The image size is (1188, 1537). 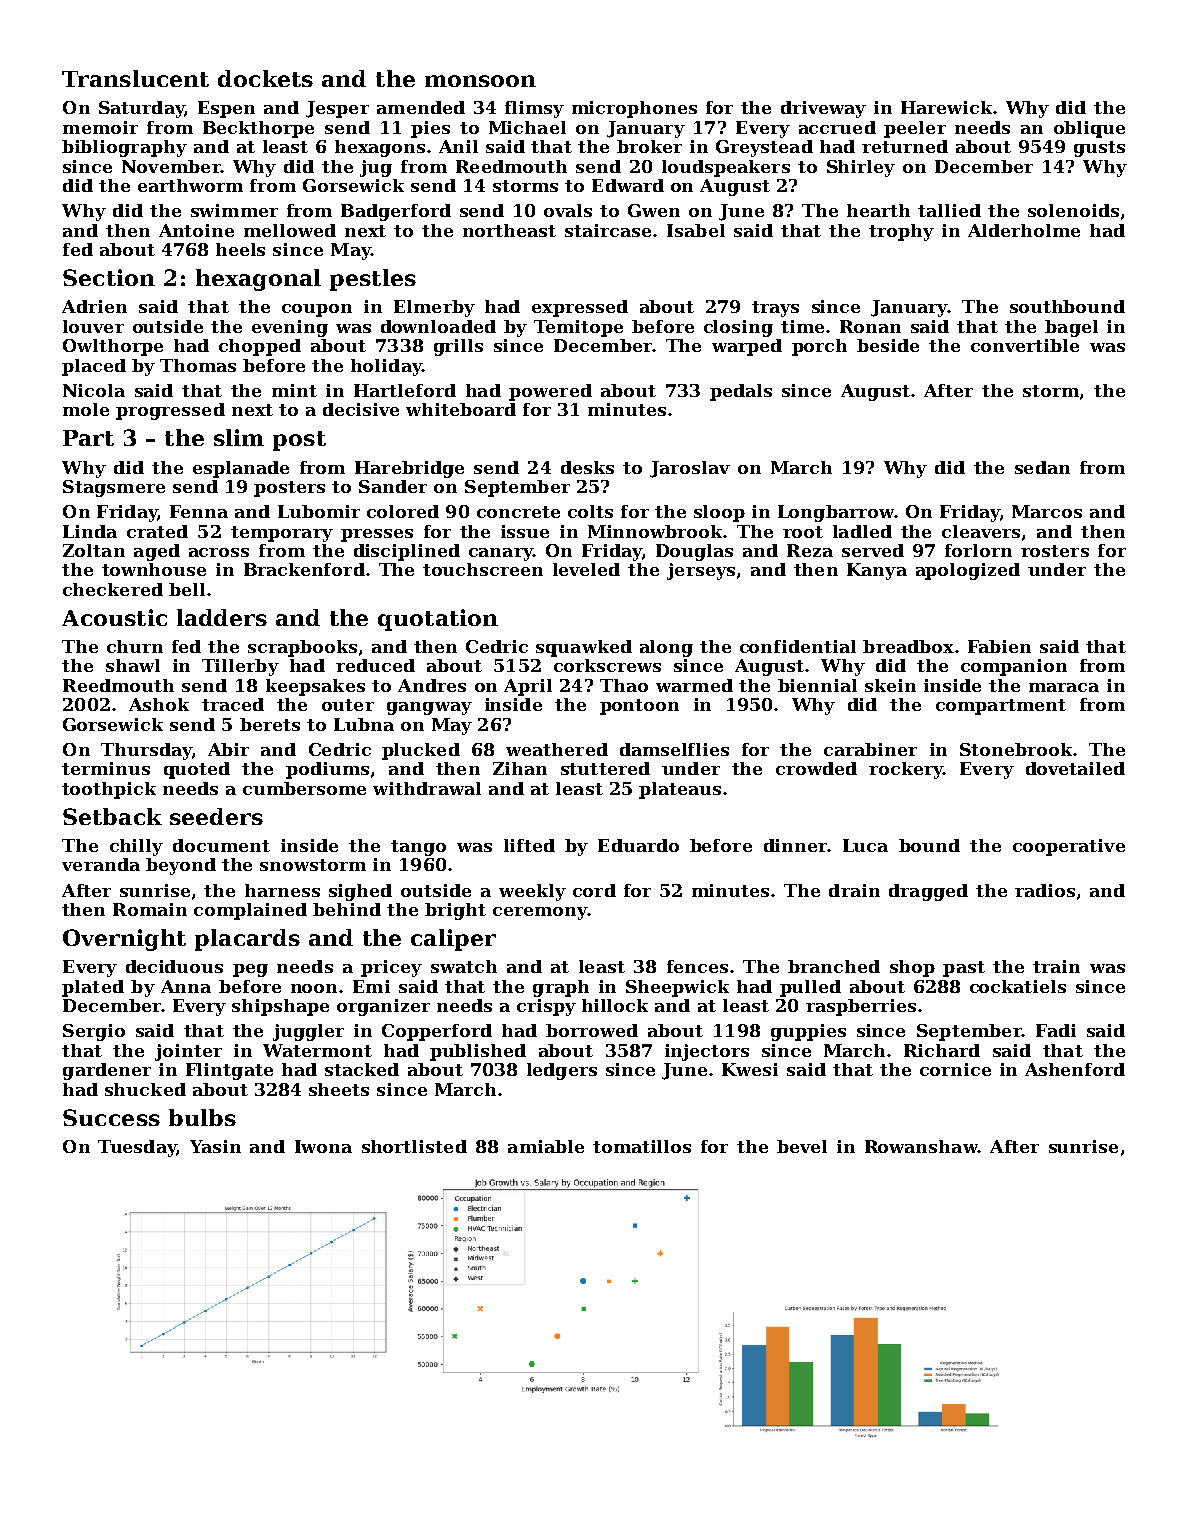 I want to click on harness, so click(x=282, y=890).
